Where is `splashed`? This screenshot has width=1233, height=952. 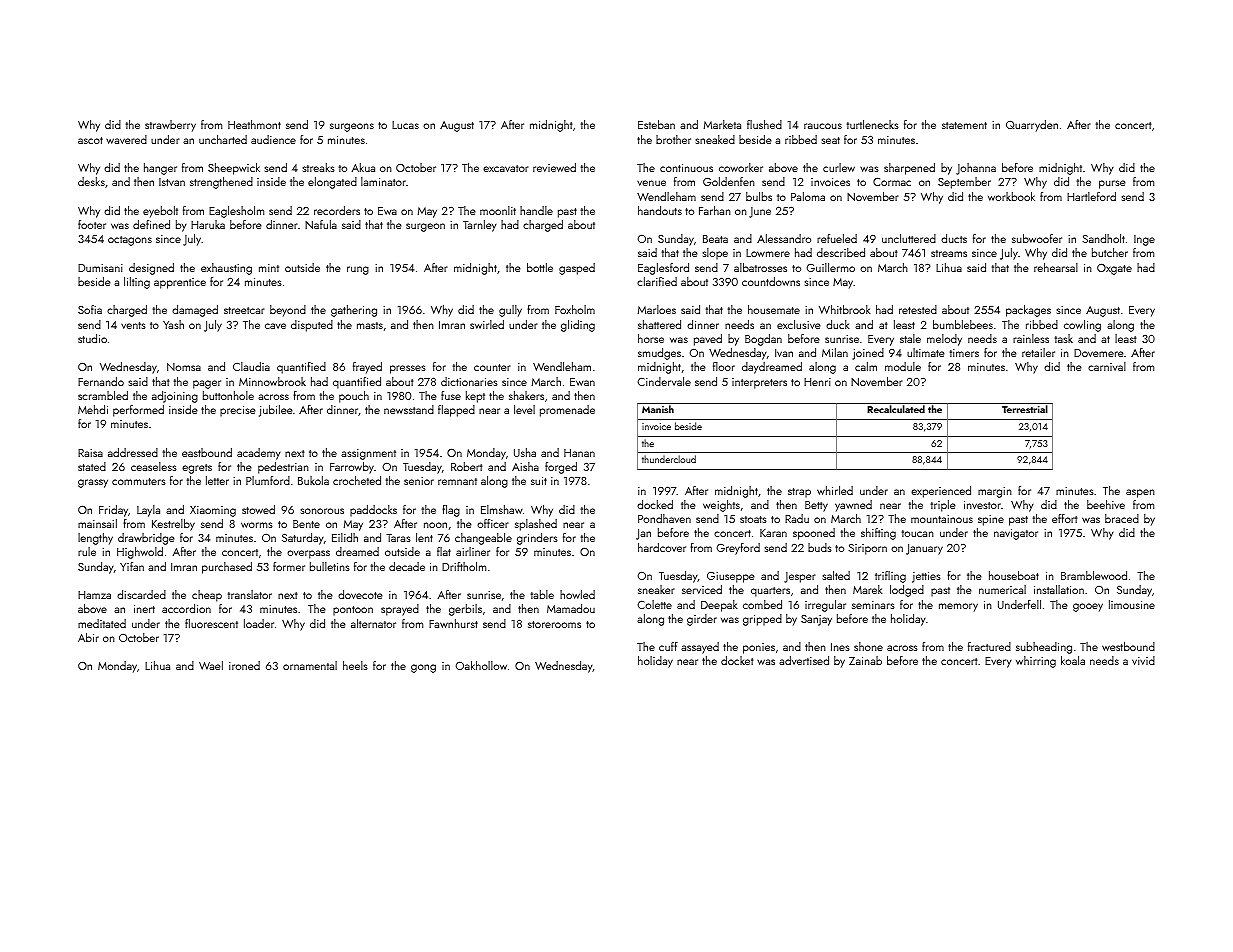 splashed is located at coordinates (536, 525).
